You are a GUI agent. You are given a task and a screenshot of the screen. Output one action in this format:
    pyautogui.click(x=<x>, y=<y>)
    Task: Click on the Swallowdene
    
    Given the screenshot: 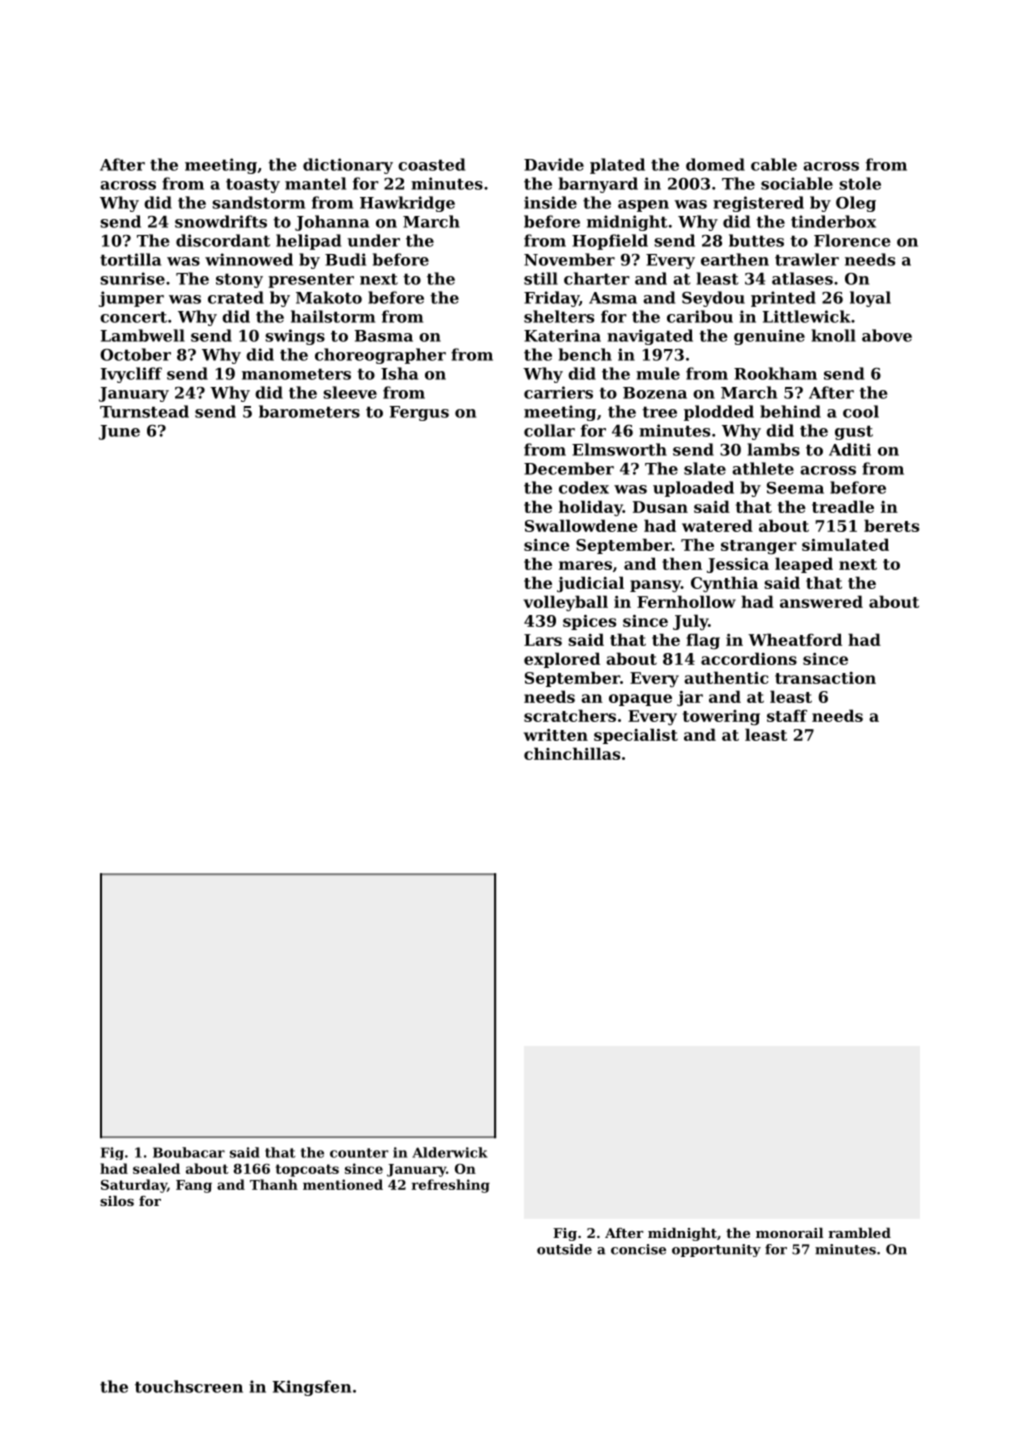 What is the action you would take?
    pyautogui.click(x=581, y=525)
